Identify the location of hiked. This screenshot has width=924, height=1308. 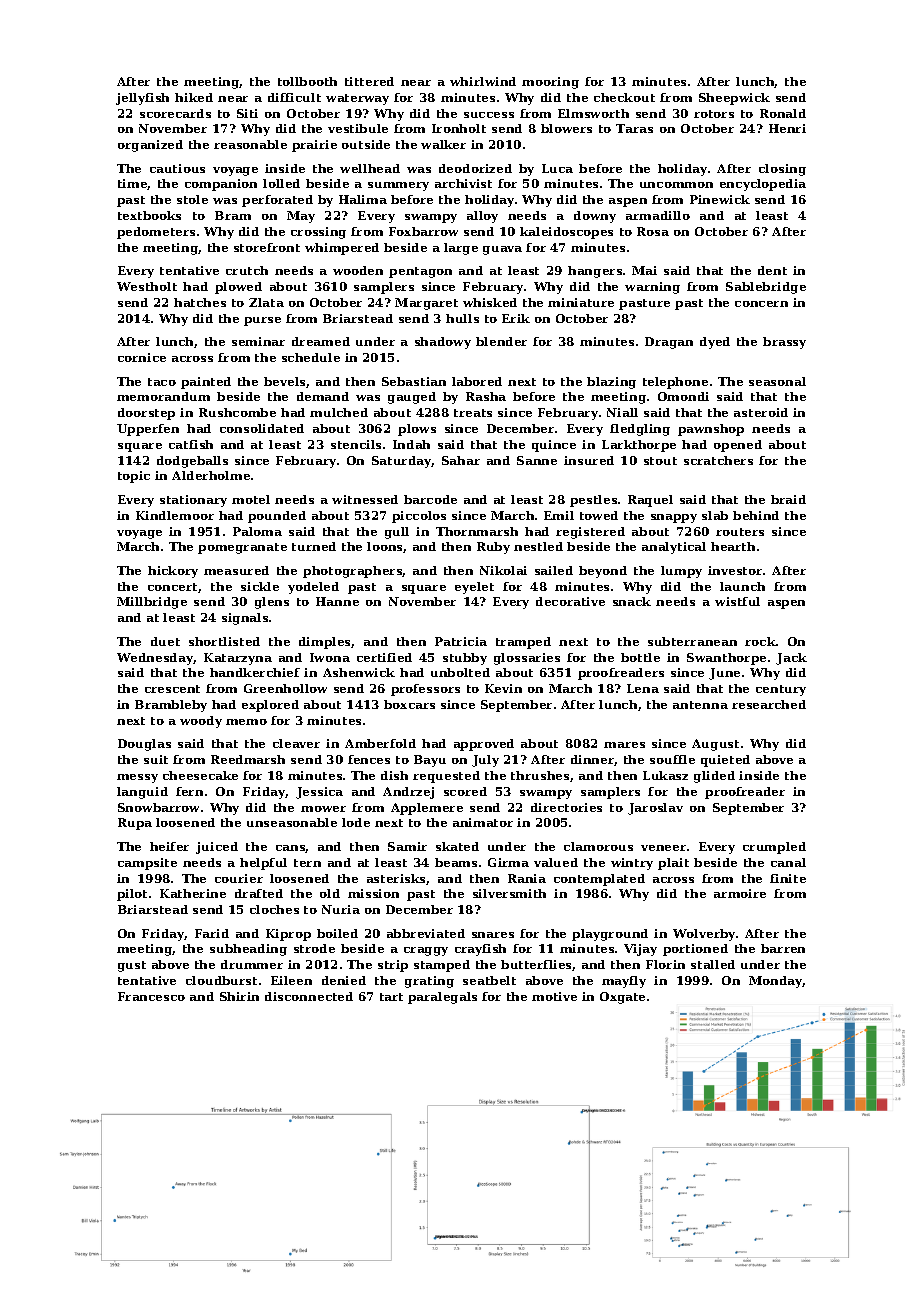
(194, 97).
